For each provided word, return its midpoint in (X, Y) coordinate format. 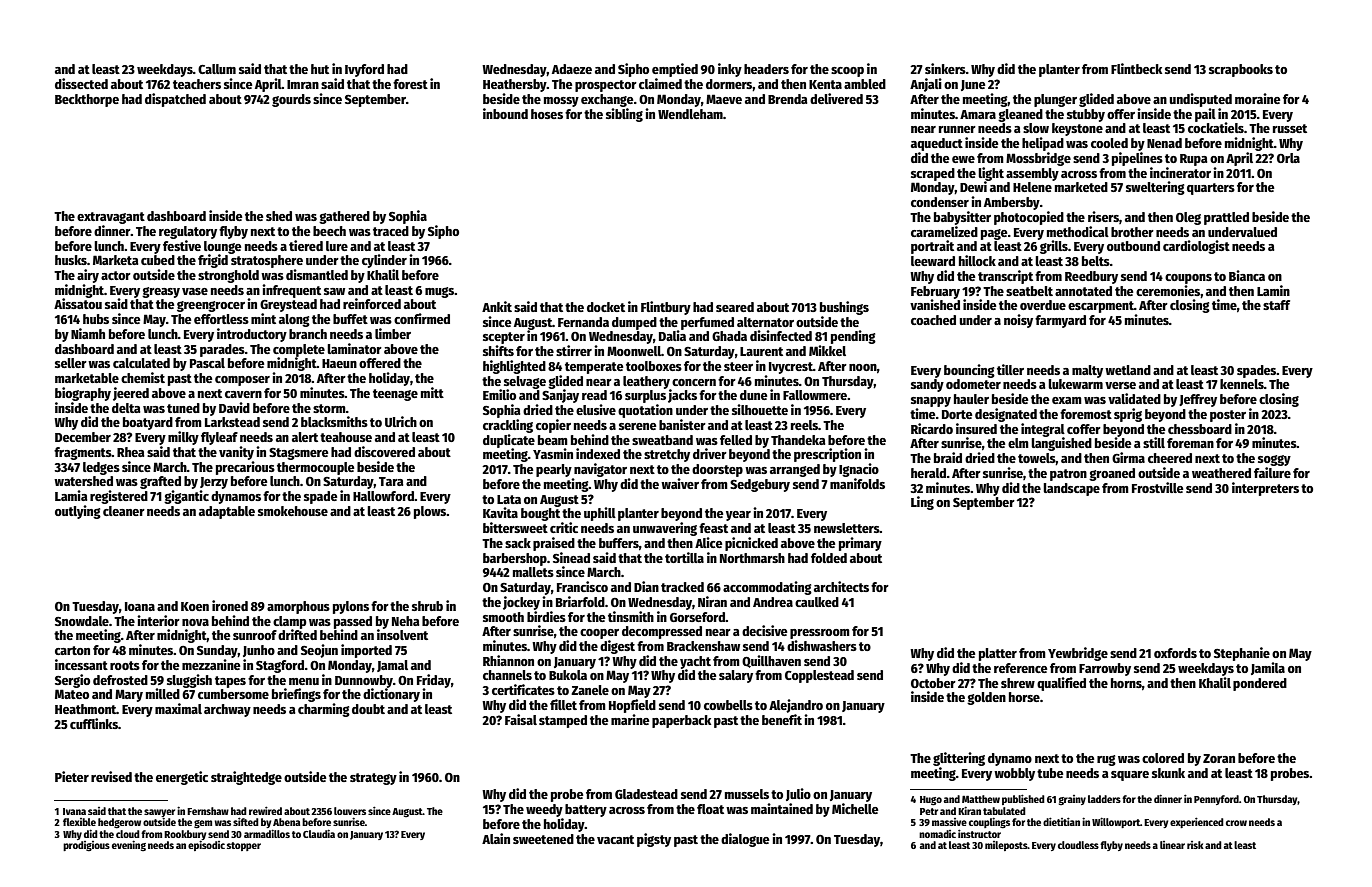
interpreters (1265, 489)
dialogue (745, 840)
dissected (81, 83)
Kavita (500, 512)
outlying (78, 512)
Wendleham (690, 114)
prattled (1226, 218)
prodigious (86, 846)
